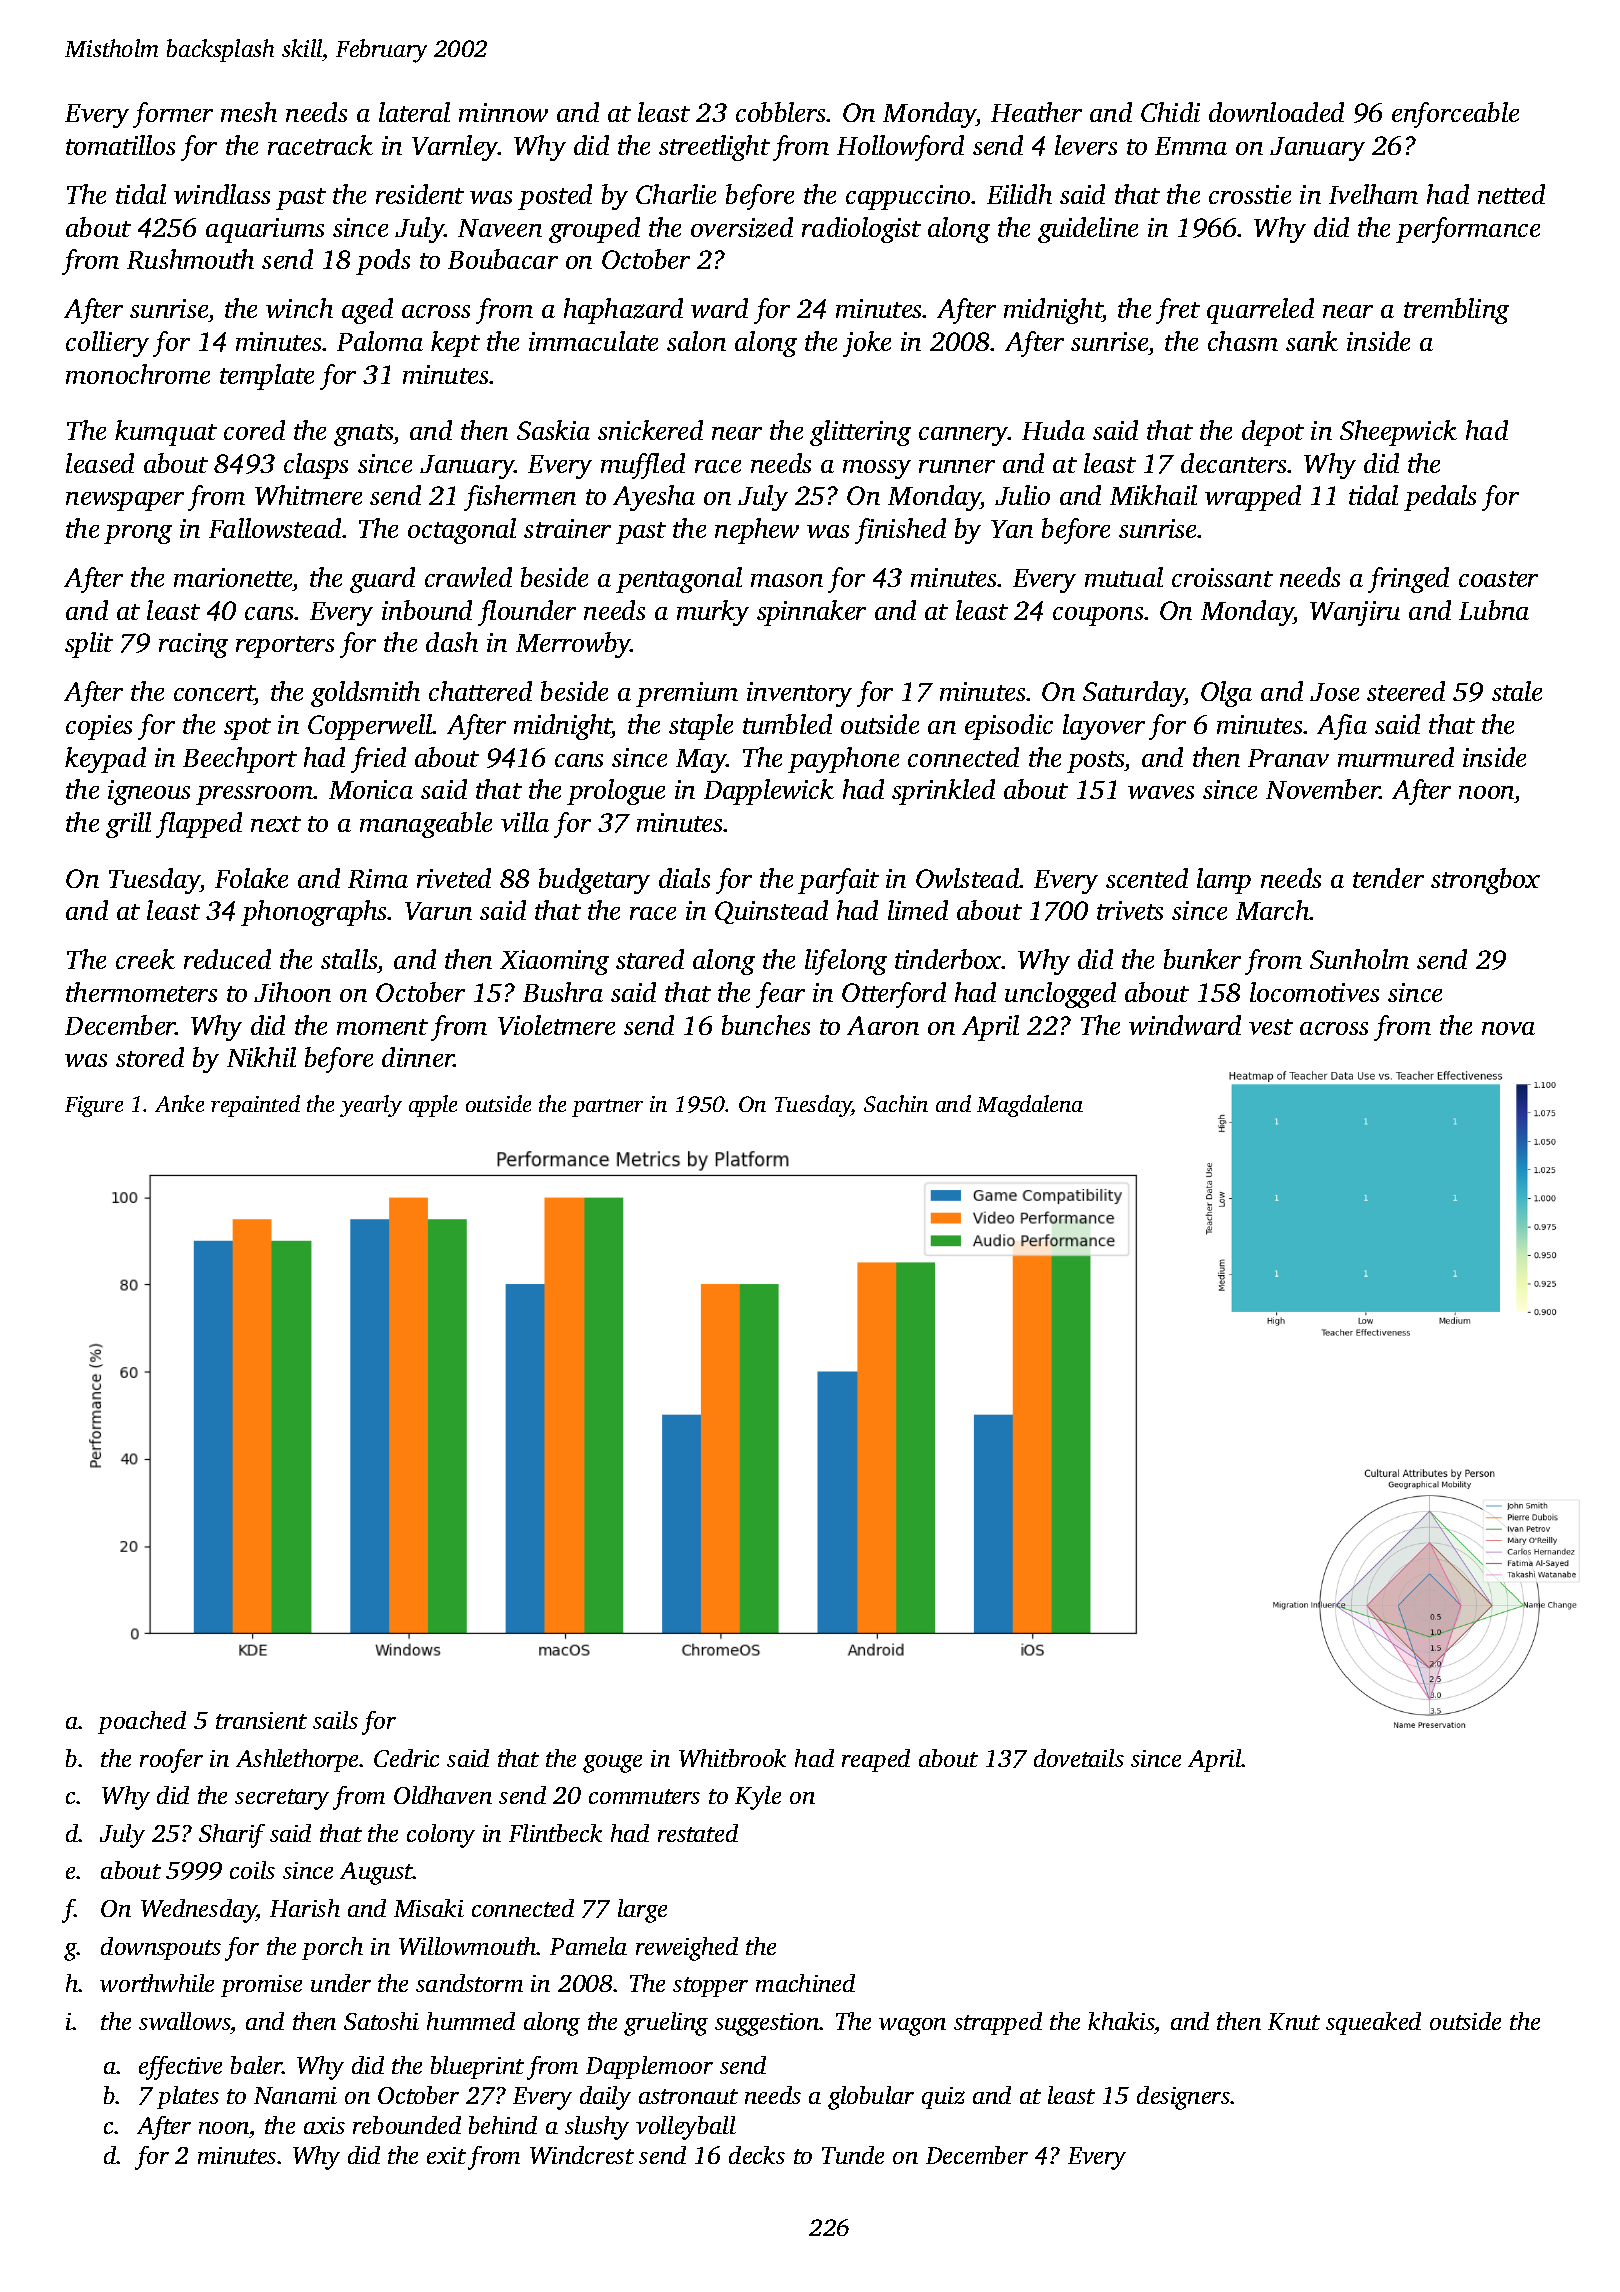 The width and height of the page is (1620, 2292). Describe the element at coordinates (380, 341) in the page. I see `Paloma` at that location.
